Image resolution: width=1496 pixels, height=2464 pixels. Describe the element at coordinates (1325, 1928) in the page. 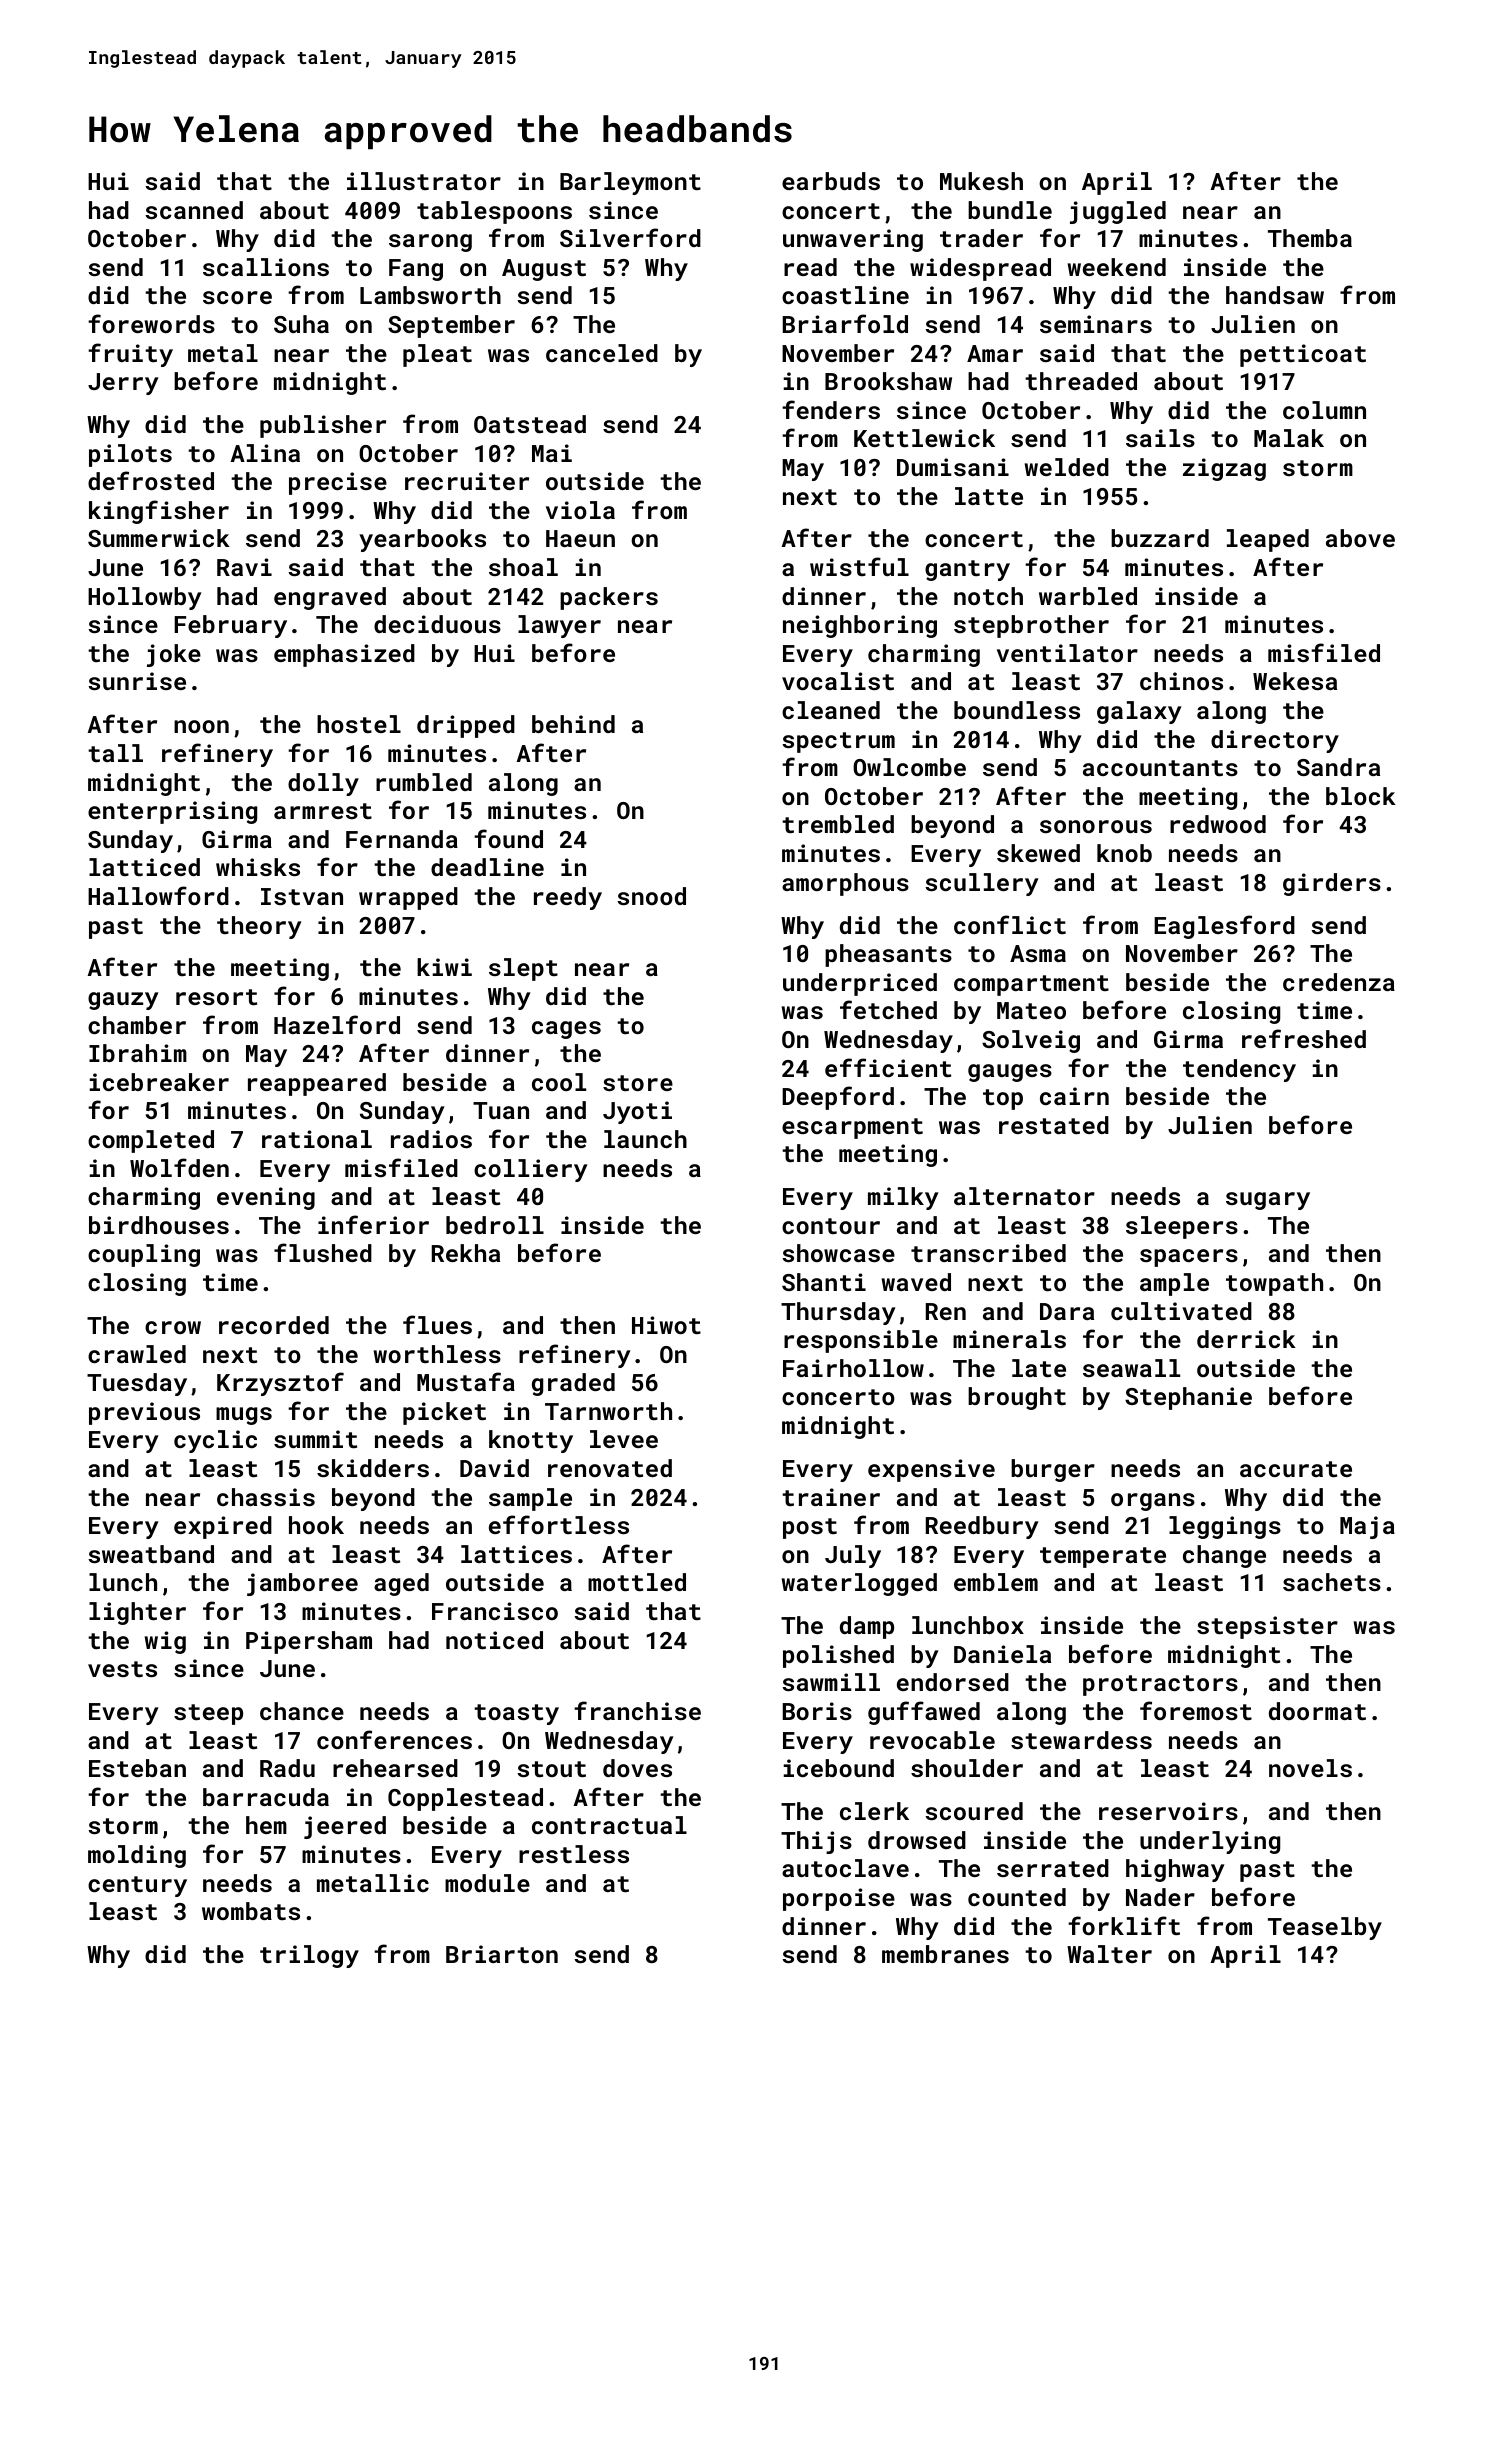

I see `Teaselby` at that location.
